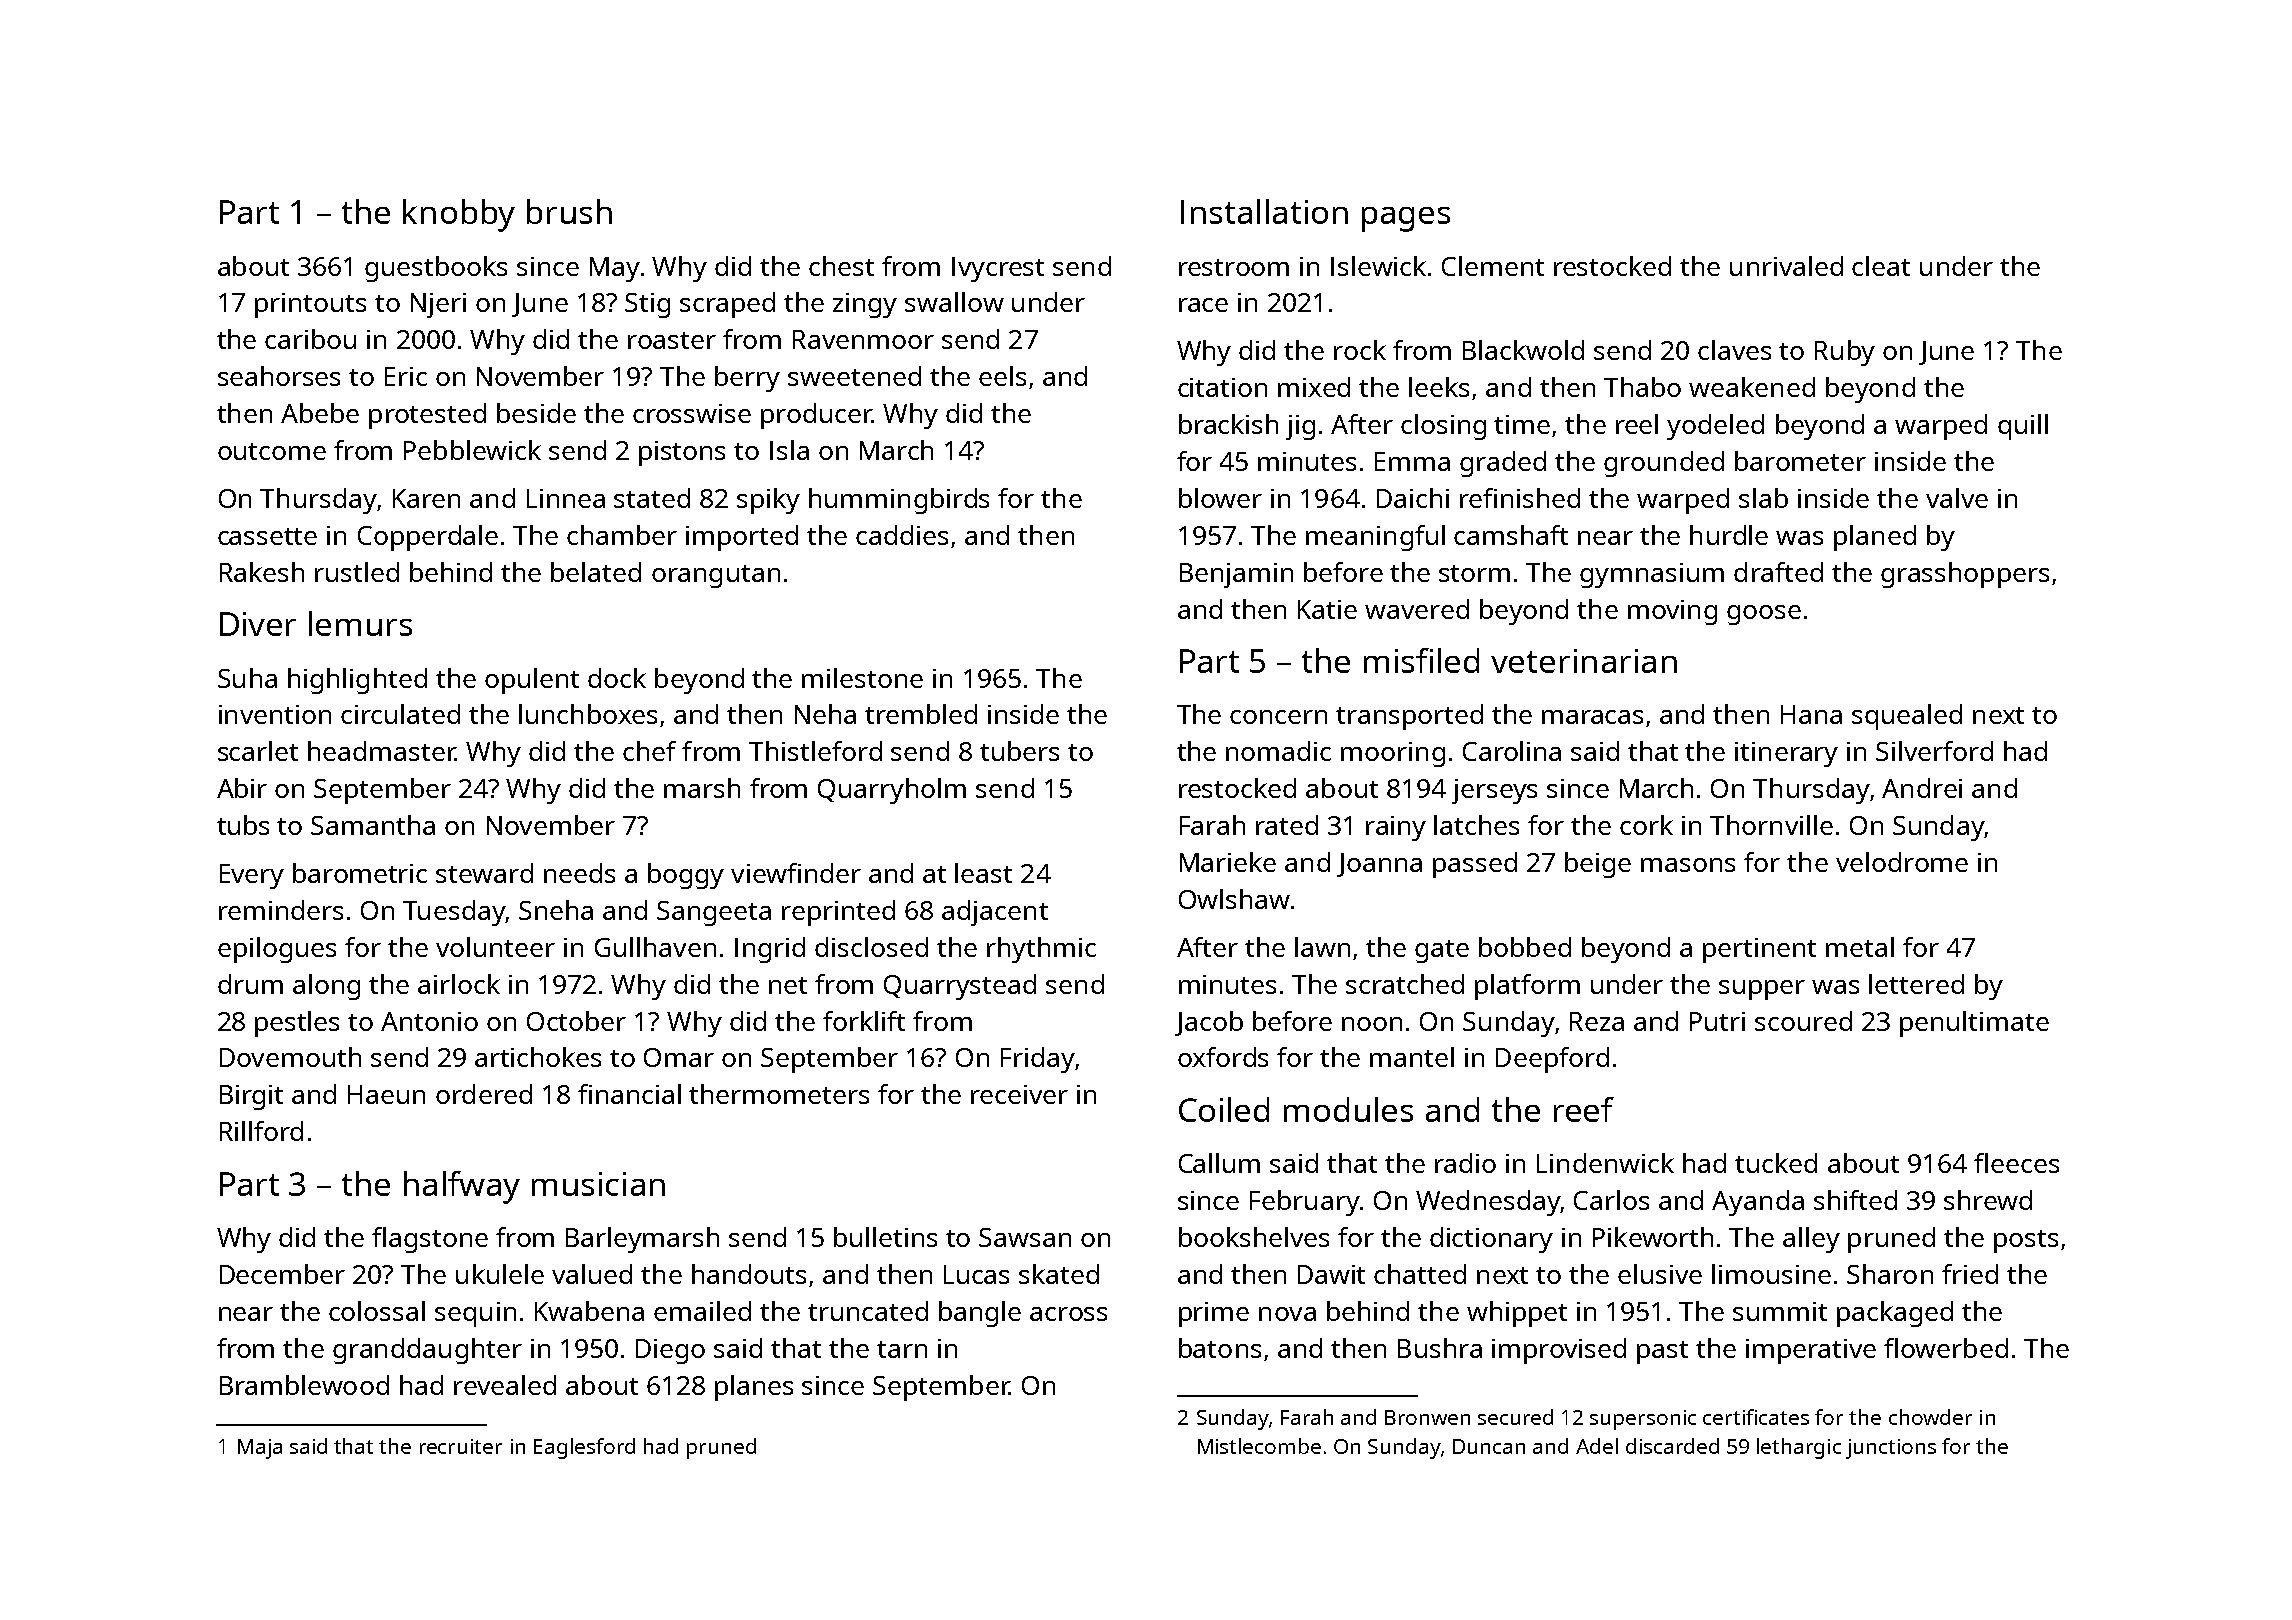 The image size is (2292, 1620). Describe the element at coordinates (461, 1446) in the document. I see `recruiter` at that location.
